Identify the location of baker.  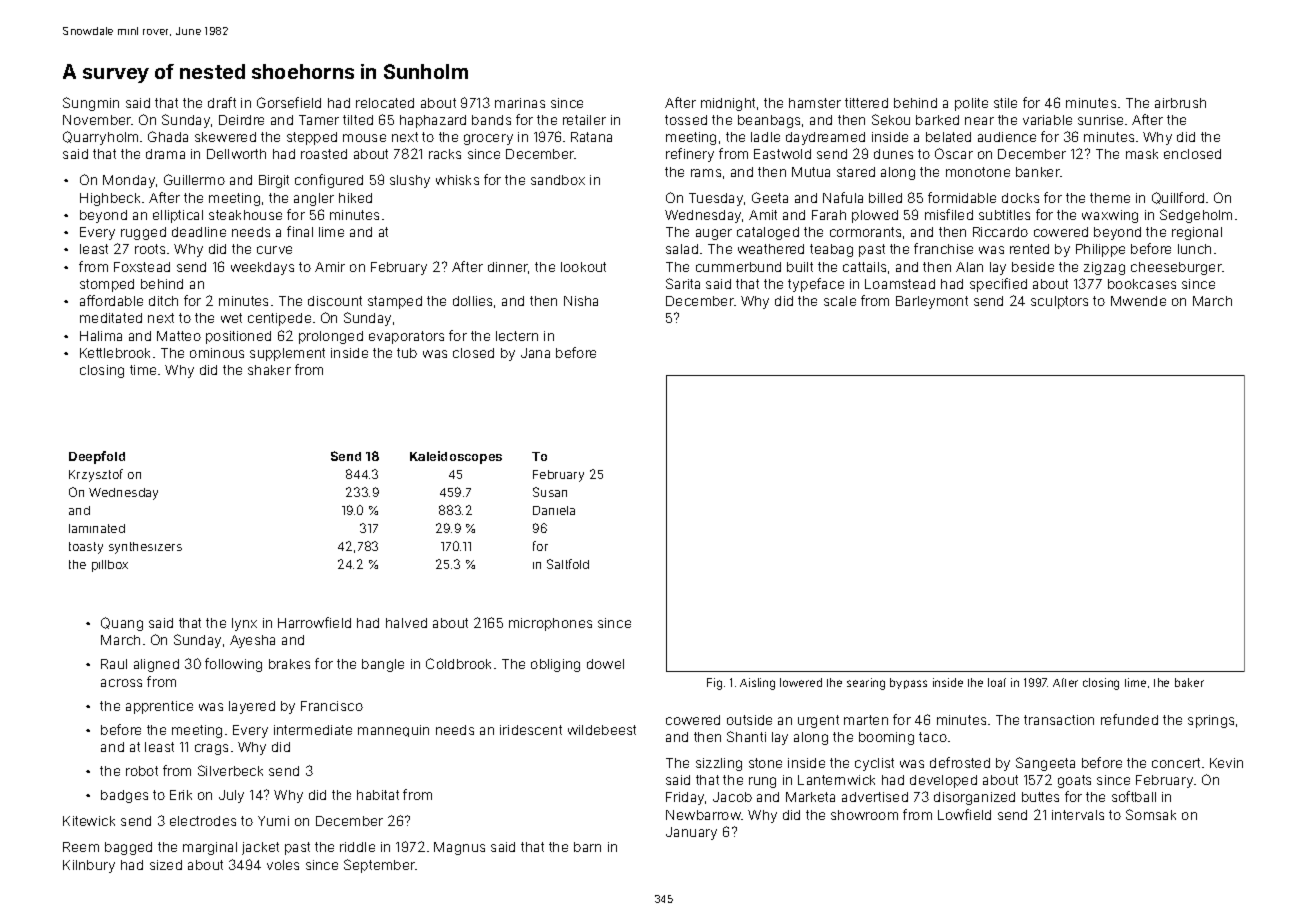
(1189, 682).
